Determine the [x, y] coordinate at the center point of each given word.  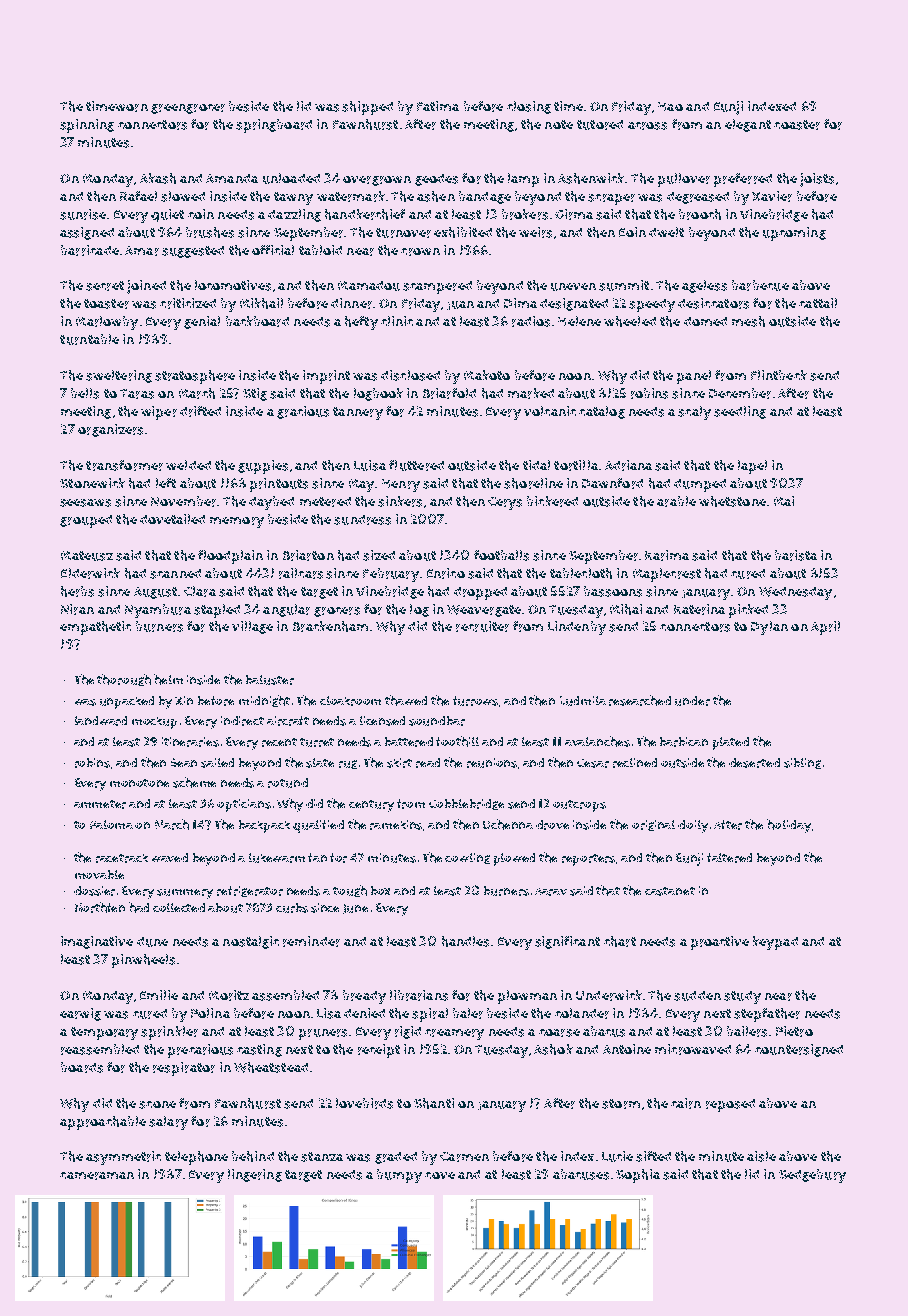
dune [152, 942]
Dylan [769, 628]
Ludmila [583, 701]
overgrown [377, 181]
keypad [775, 943]
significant [567, 942]
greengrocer [188, 109]
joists [817, 180]
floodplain [230, 557]
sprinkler [169, 1033]
